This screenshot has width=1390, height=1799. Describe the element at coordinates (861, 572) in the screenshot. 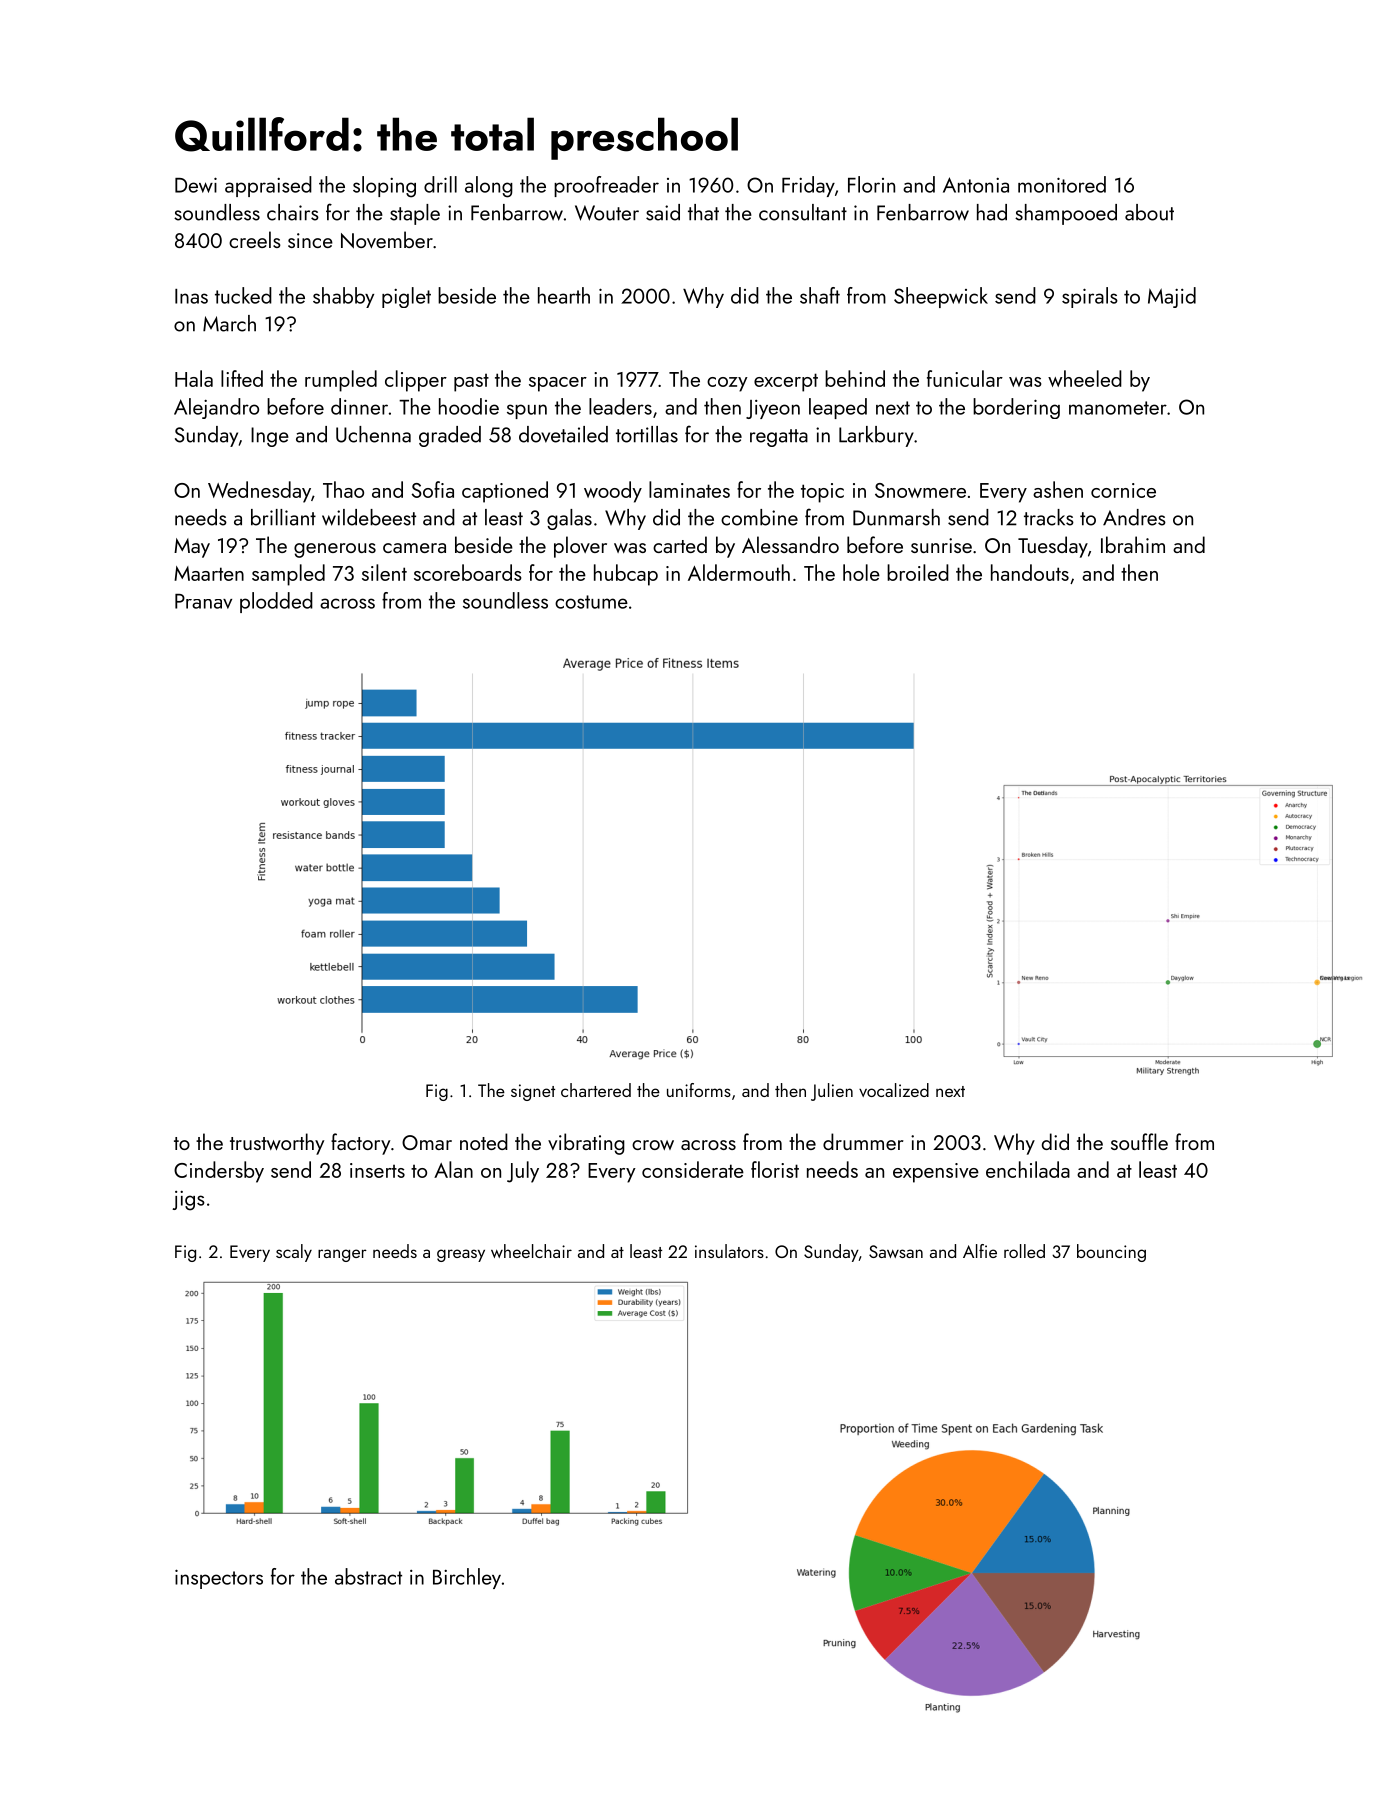

I see `hole` at that location.
